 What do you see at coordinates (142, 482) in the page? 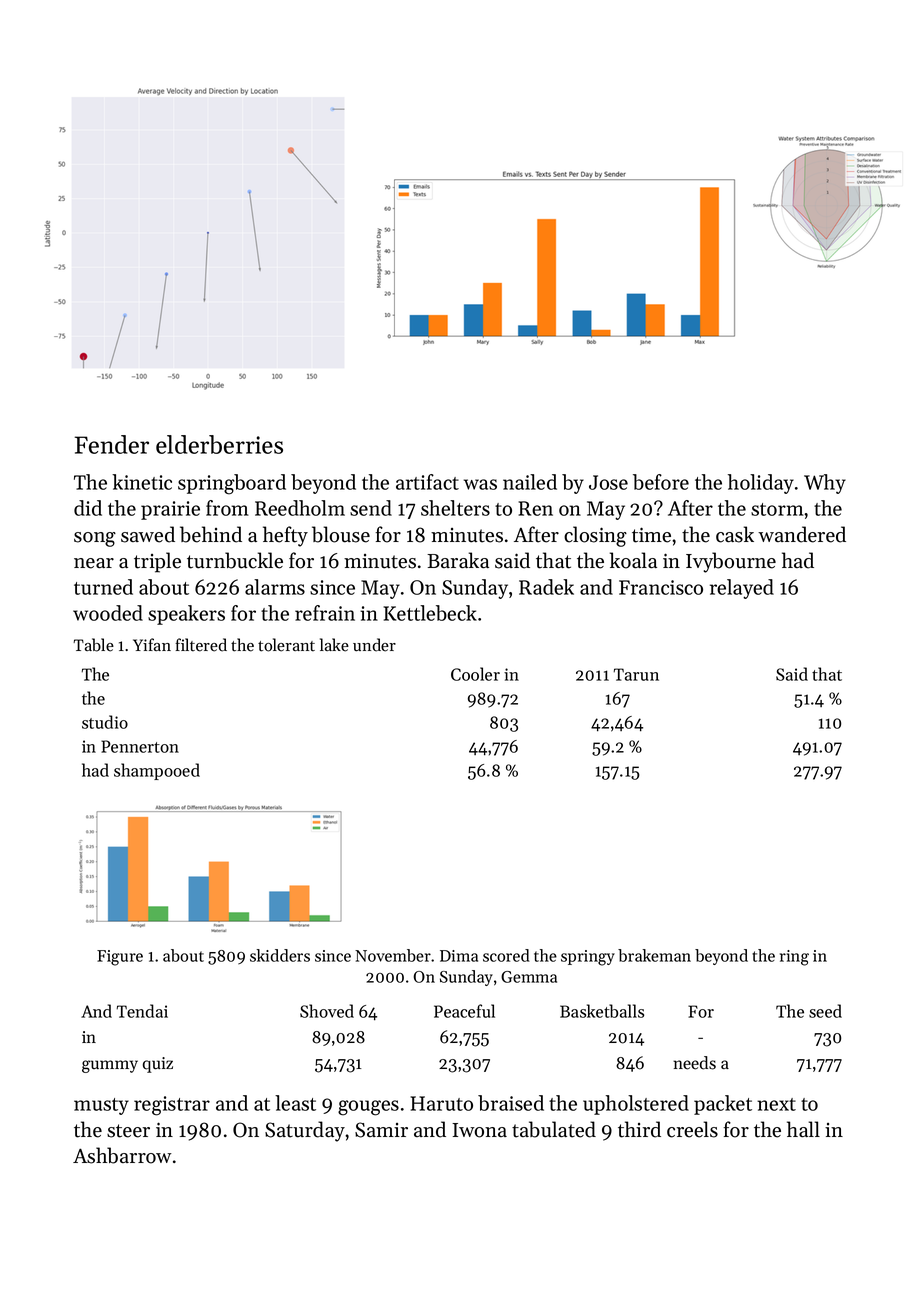
I see `kinetic` at bounding box center [142, 482].
